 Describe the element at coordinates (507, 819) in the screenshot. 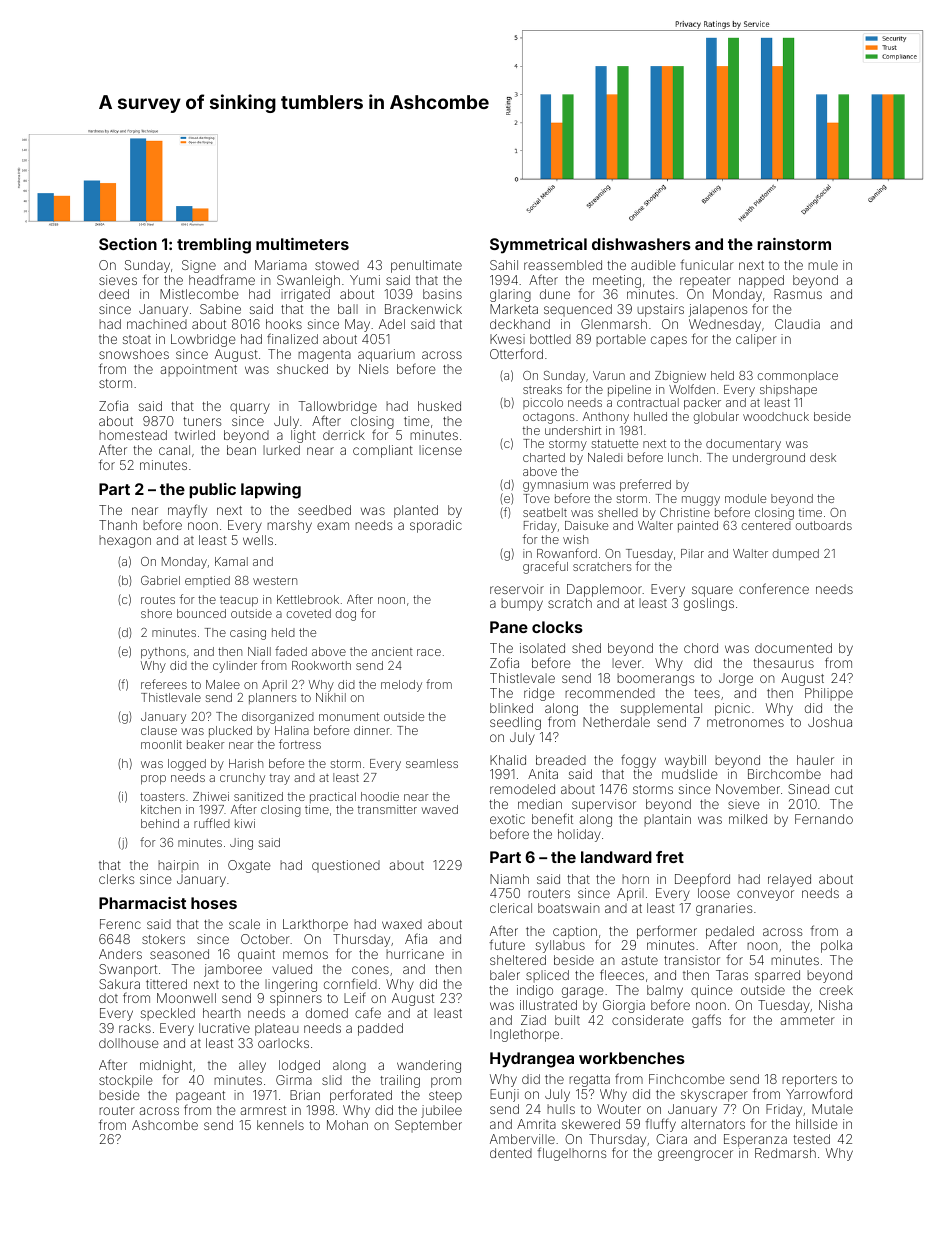

I see `exotic` at that location.
